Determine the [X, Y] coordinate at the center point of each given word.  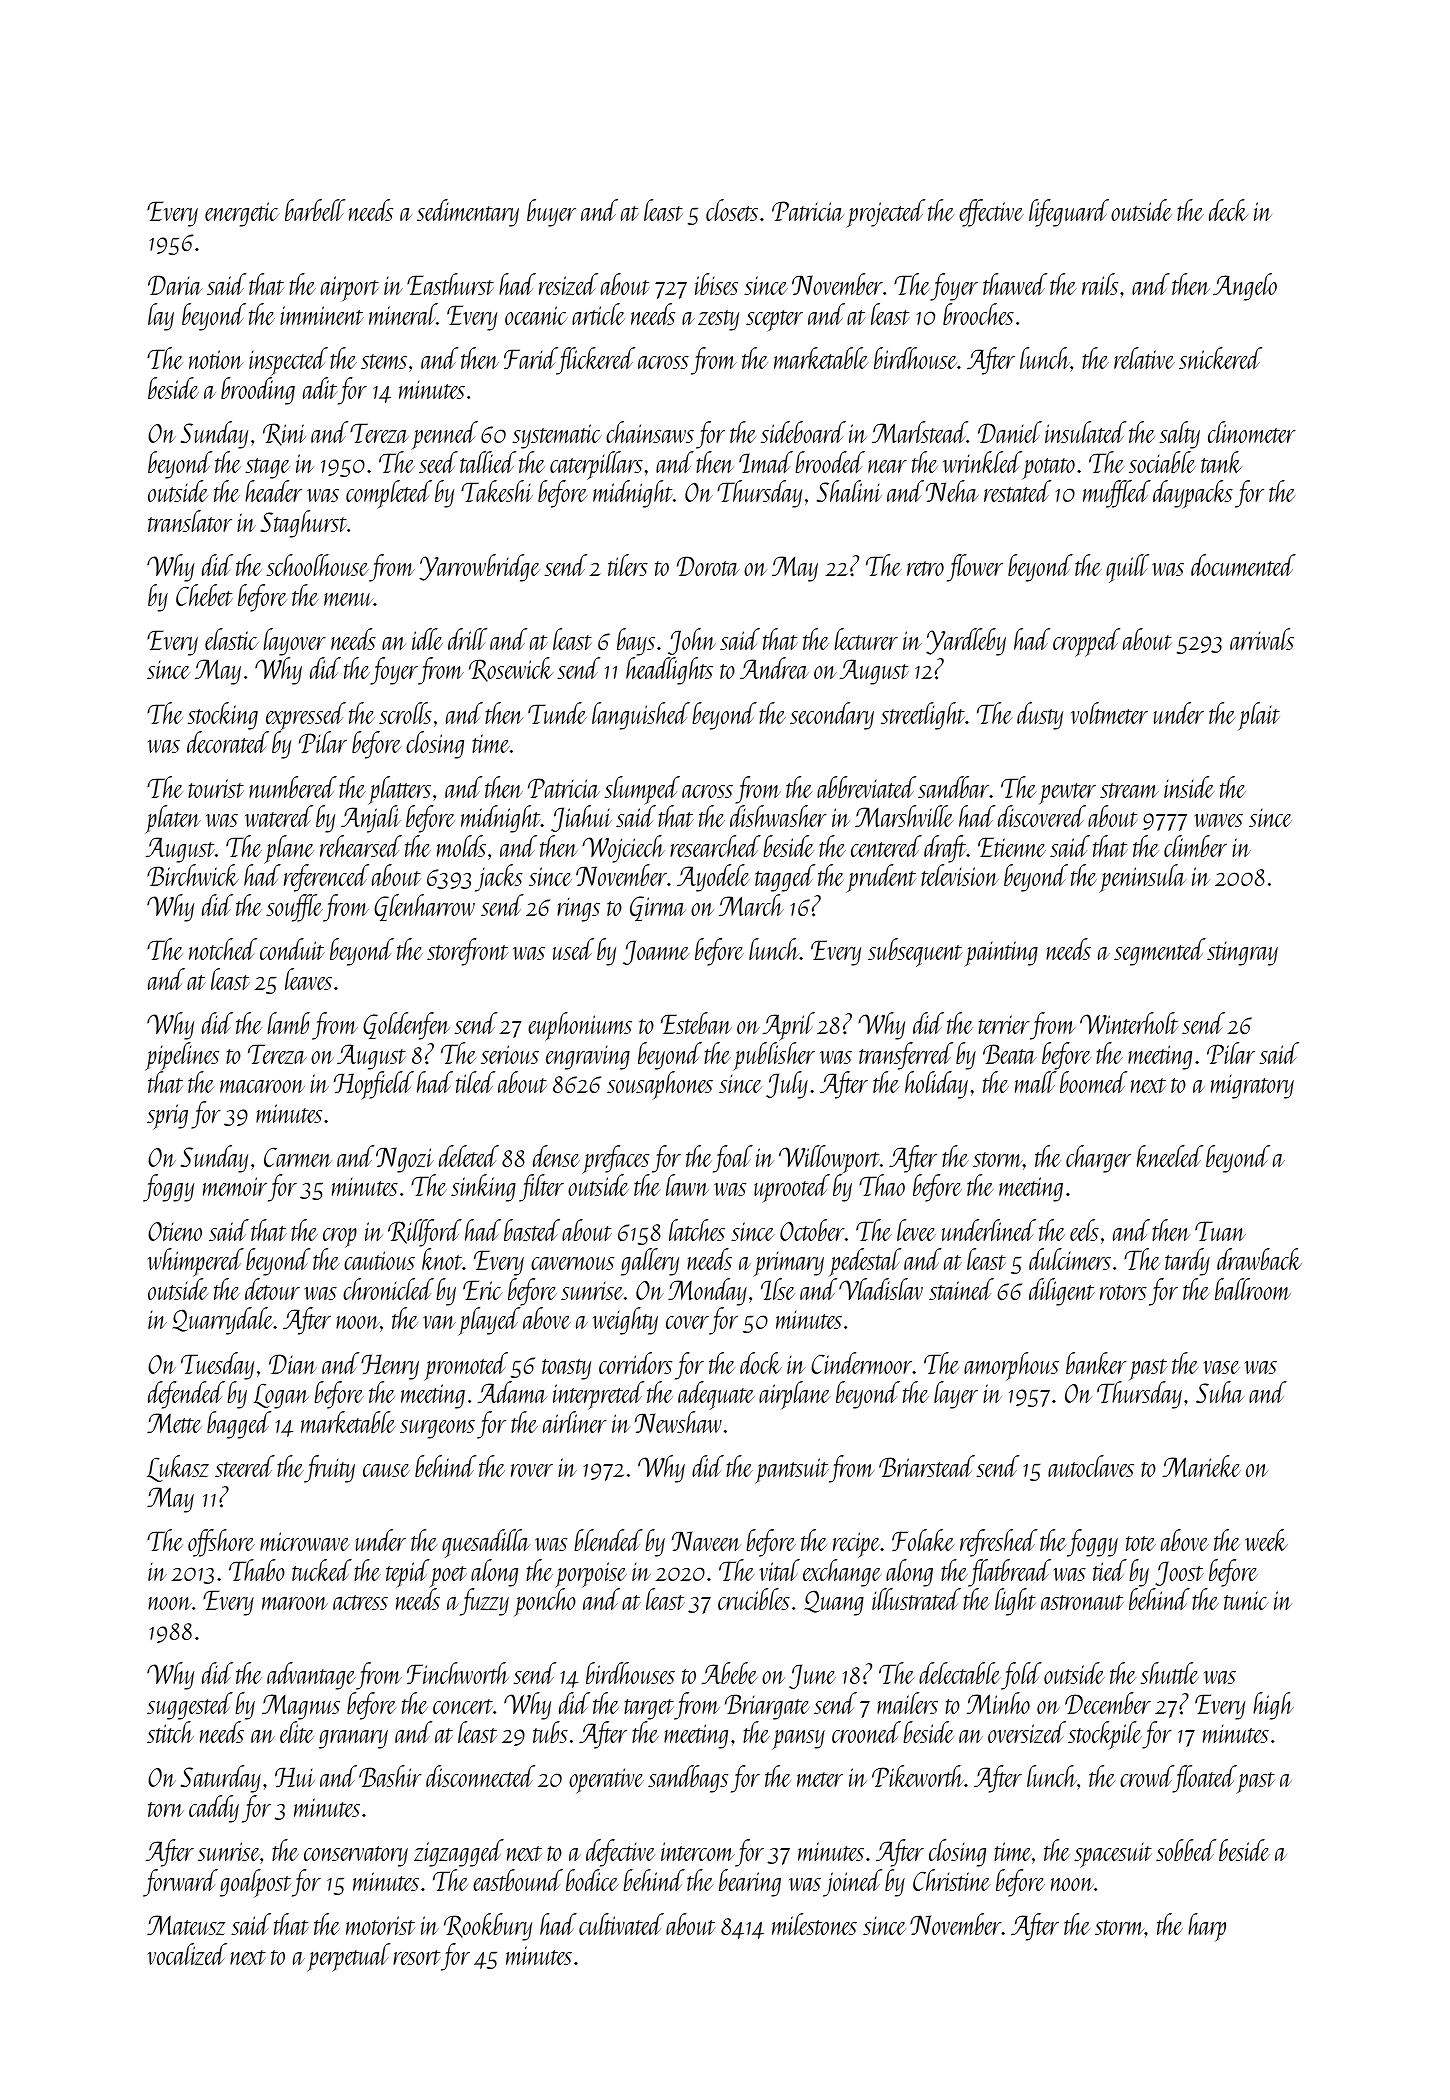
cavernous [572, 1263]
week [1266, 1540]
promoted [466, 1366]
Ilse [778, 1289]
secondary [832, 716]
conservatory [356, 1856]
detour [272, 1289]
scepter [774, 321]
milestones [814, 1924]
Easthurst [450, 284]
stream [1129, 790]
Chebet [204, 595]
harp [1207, 1927]
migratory [1252, 1087]
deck [1228, 210]
